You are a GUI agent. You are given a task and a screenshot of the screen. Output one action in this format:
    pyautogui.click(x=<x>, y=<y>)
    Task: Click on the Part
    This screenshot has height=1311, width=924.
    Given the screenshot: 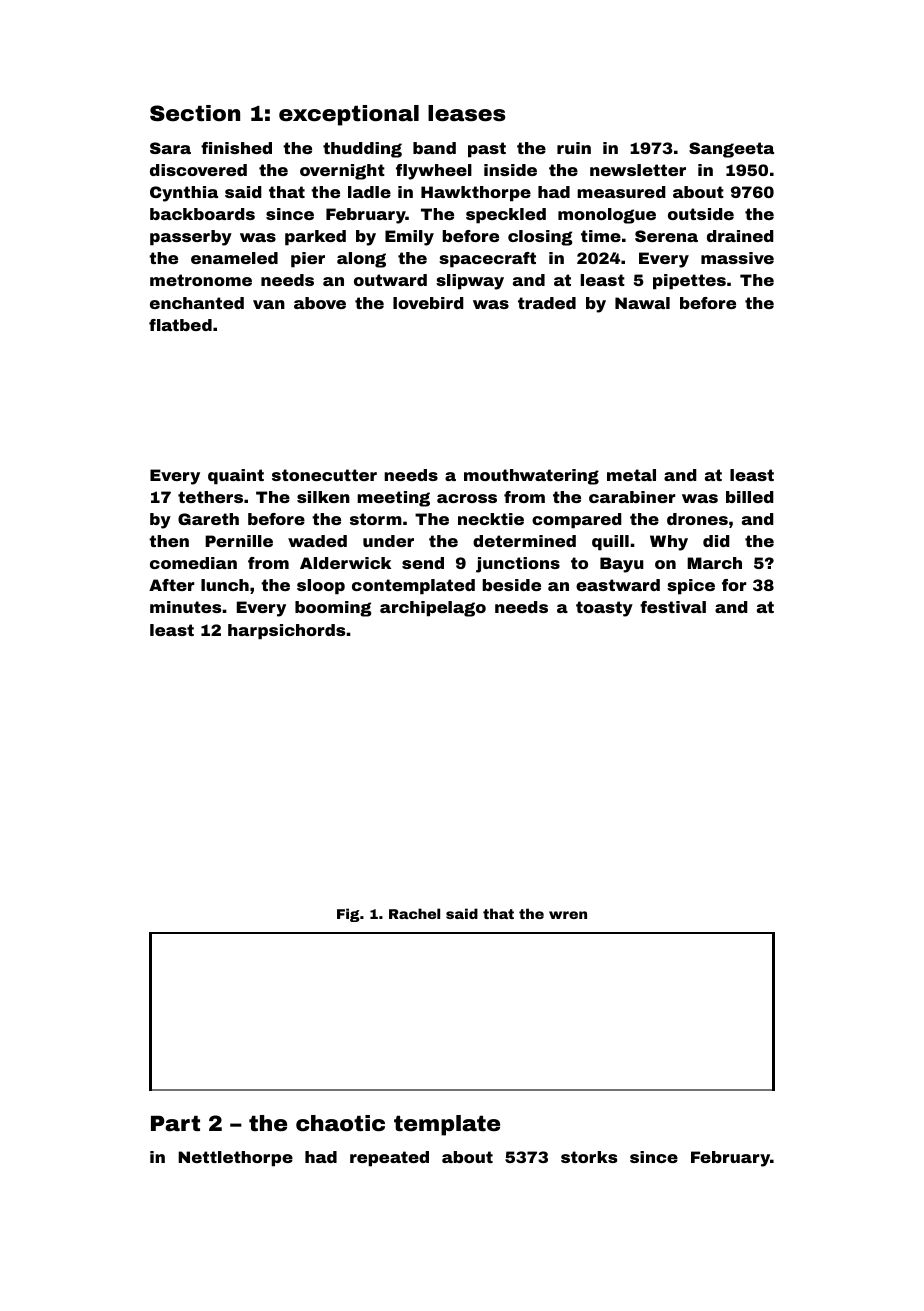 What is the action you would take?
    pyautogui.click(x=175, y=1123)
